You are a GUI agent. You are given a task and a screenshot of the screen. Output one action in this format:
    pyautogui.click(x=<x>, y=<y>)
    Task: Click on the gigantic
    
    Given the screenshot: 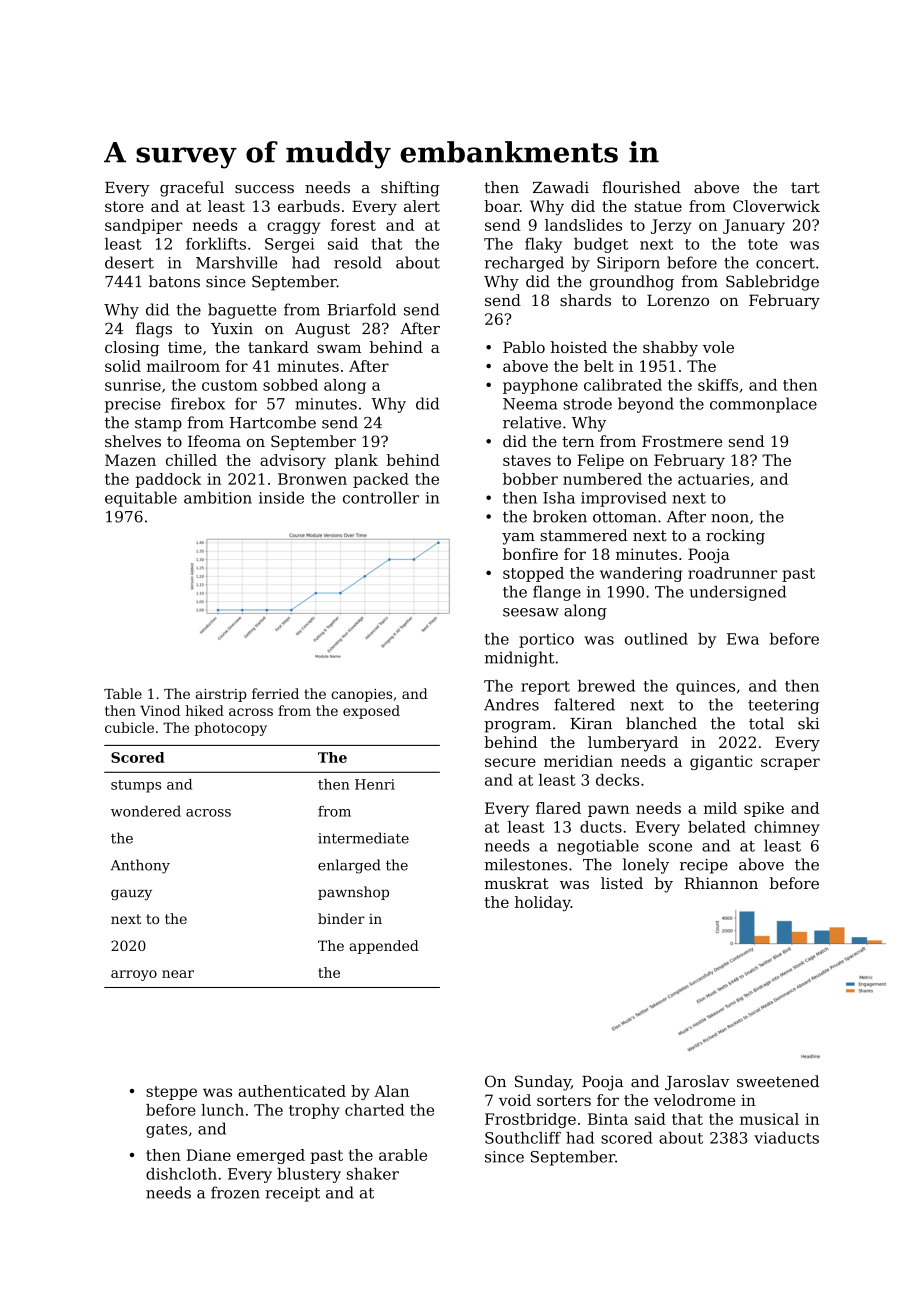 What is the action you would take?
    pyautogui.click(x=721, y=762)
